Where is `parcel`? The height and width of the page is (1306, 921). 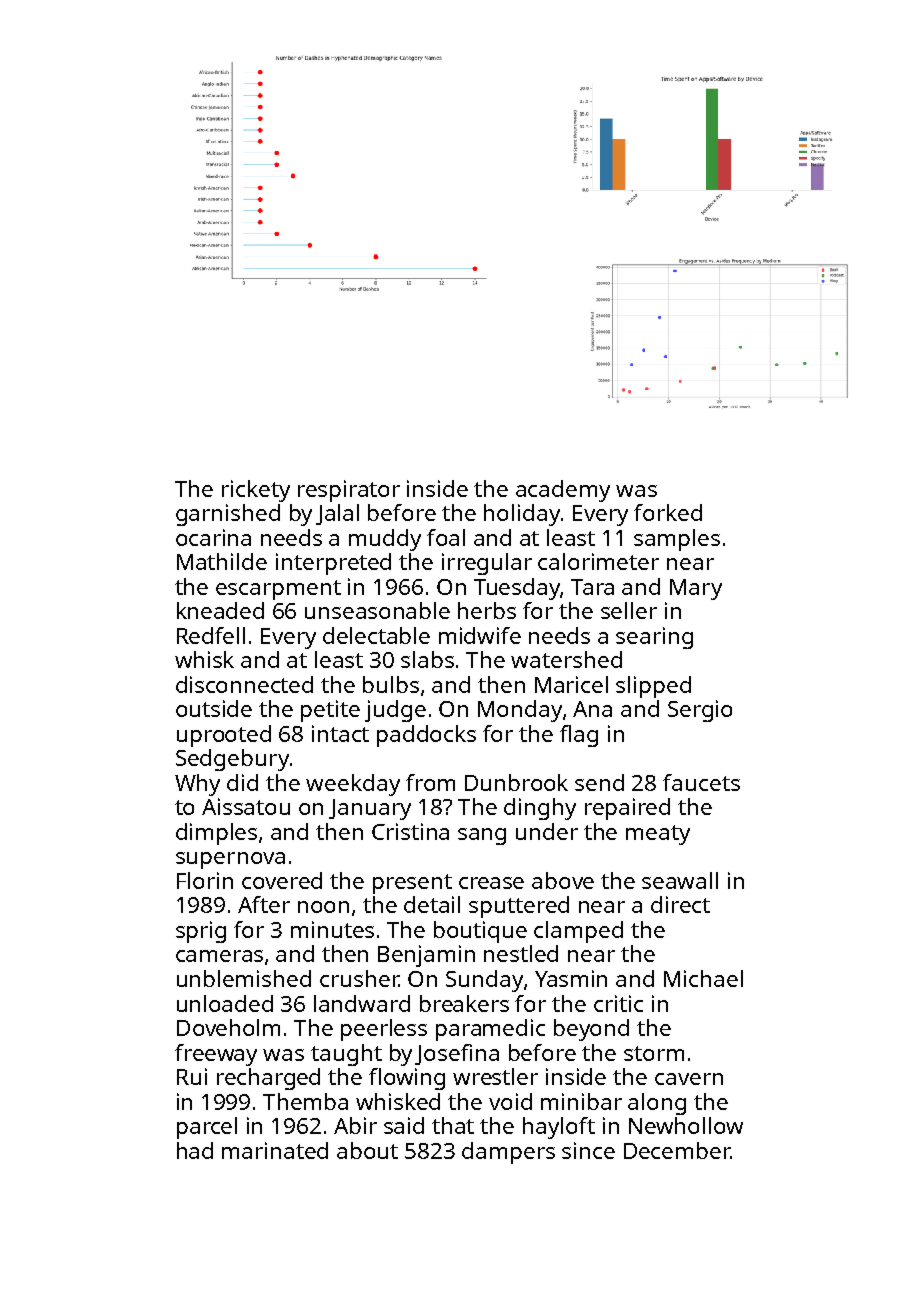 parcel is located at coordinates (207, 1128).
